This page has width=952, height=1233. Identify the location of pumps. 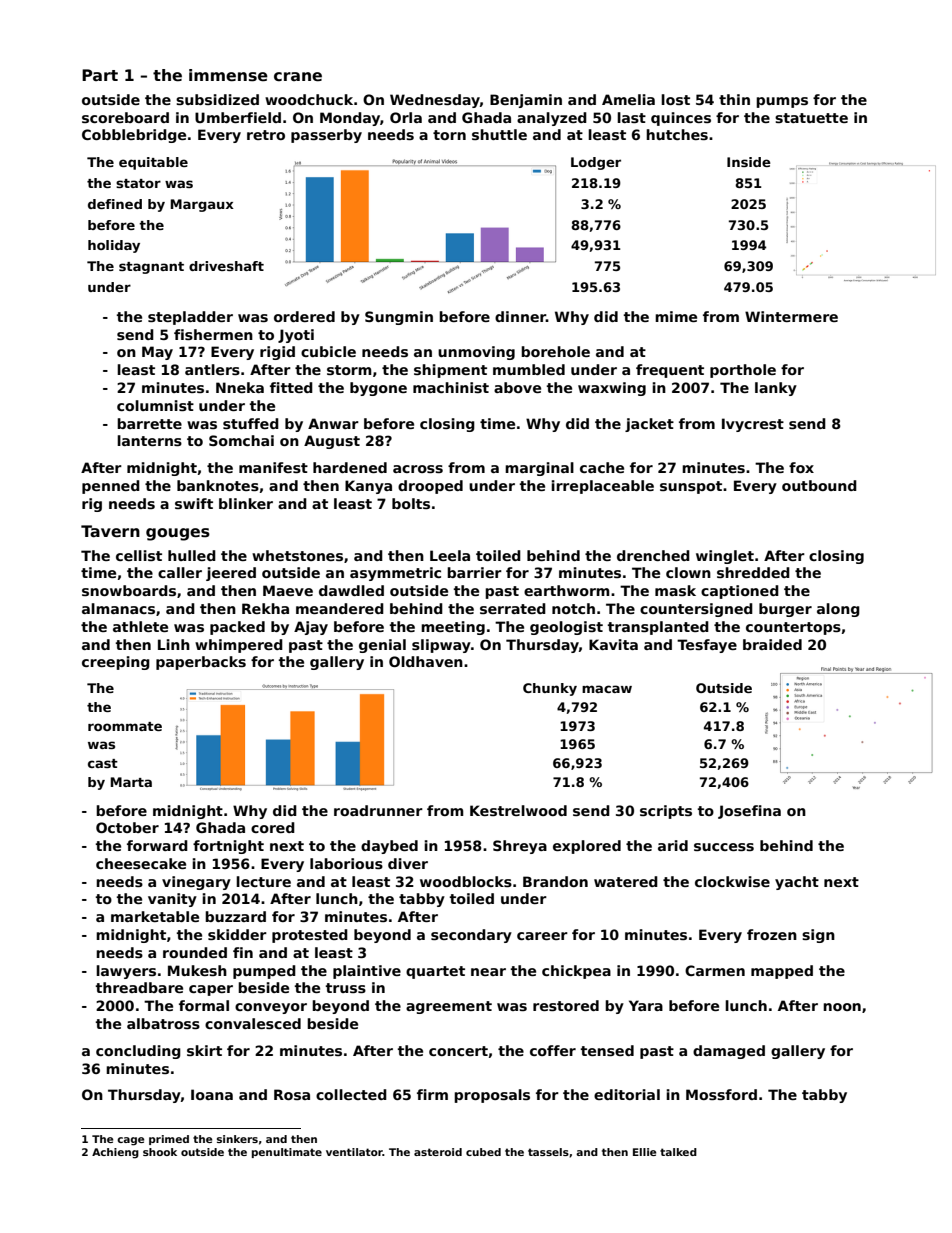
(782, 102).
